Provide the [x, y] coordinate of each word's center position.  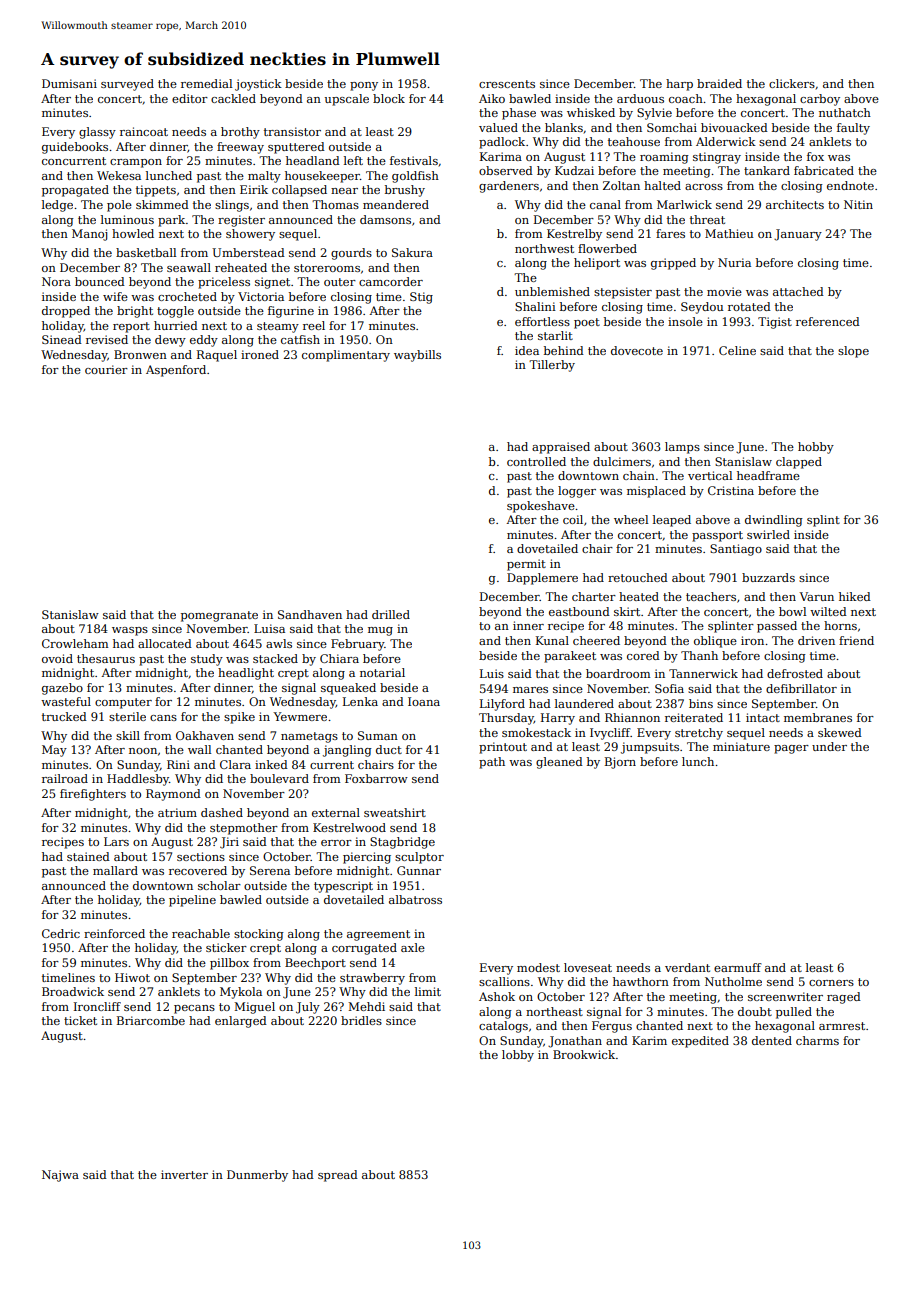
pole [119, 206]
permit [526, 565]
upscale [347, 100]
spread [338, 1176]
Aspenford [176, 371]
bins [701, 703]
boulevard [279, 778]
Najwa [60, 1176]
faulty [853, 129]
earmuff [738, 967]
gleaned [559, 763]
